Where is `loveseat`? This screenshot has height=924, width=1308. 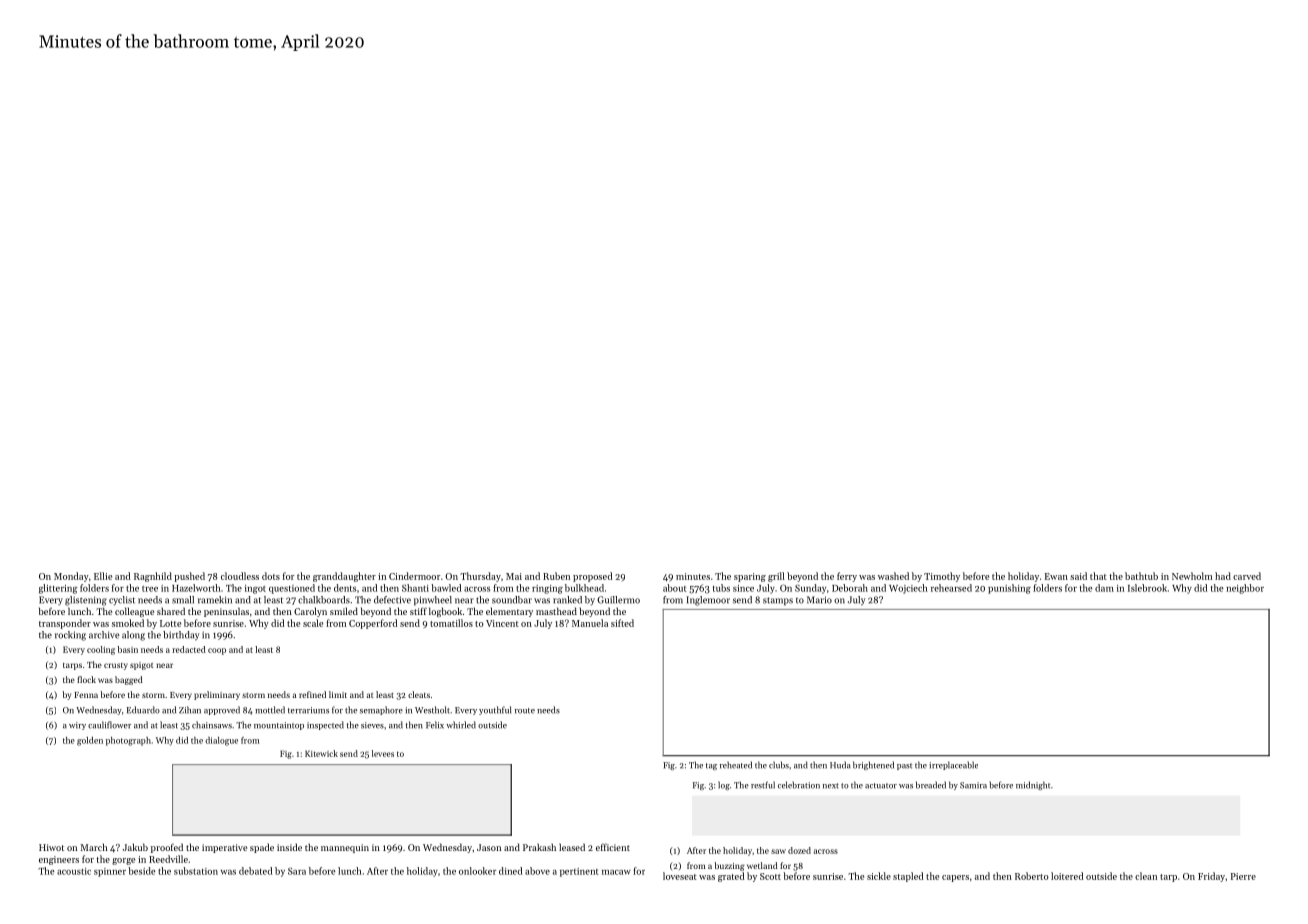
loveseat is located at coordinates (680, 876).
